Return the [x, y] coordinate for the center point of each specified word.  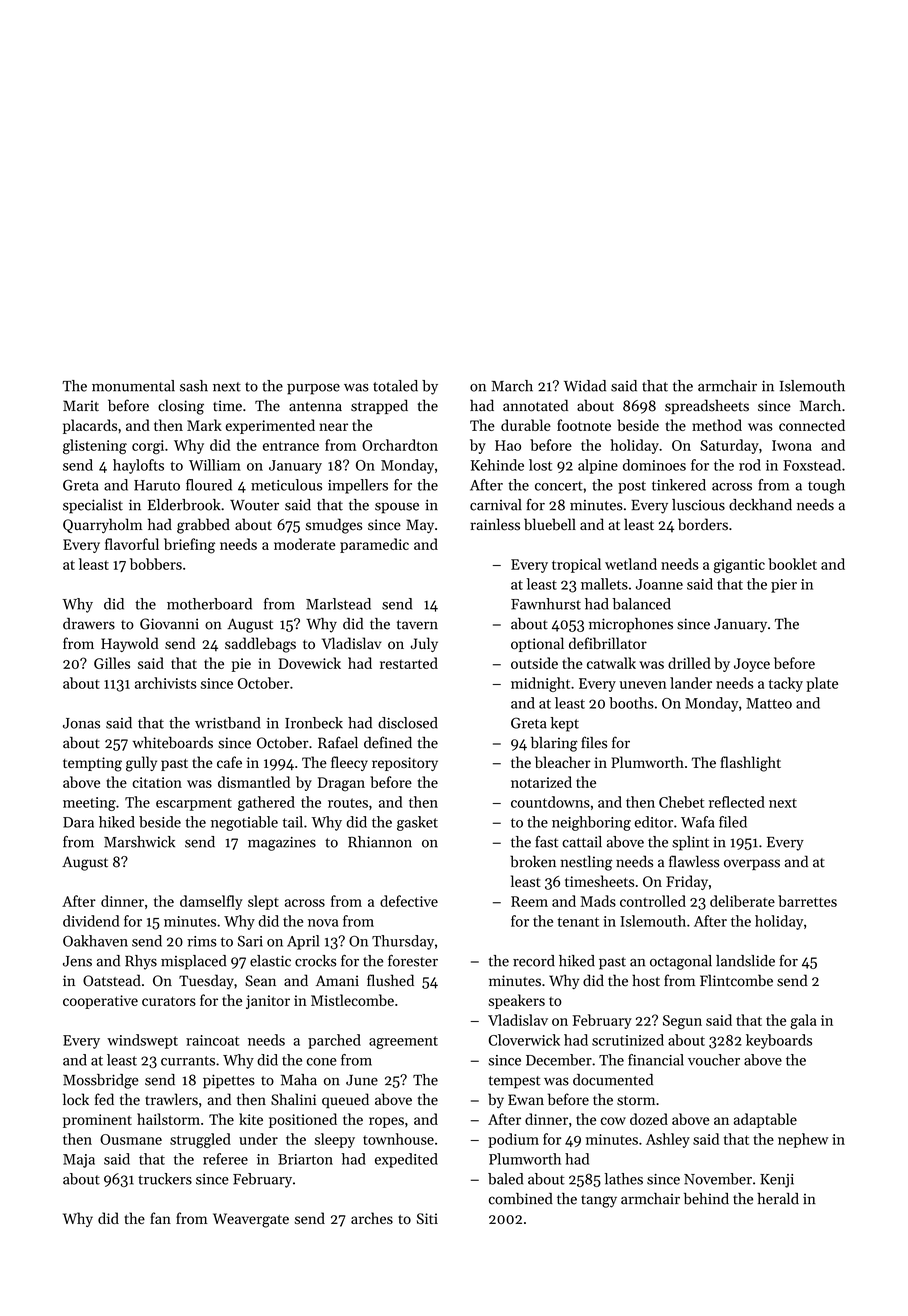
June [362, 1080]
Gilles [112, 663]
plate [822, 684]
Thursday [403, 942]
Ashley [668, 1140]
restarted [409, 663]
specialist [93, 506]
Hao [508, 445]
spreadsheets [707, 406]
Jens [77, 961]
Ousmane [131, 1139]
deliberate [742, 901]
